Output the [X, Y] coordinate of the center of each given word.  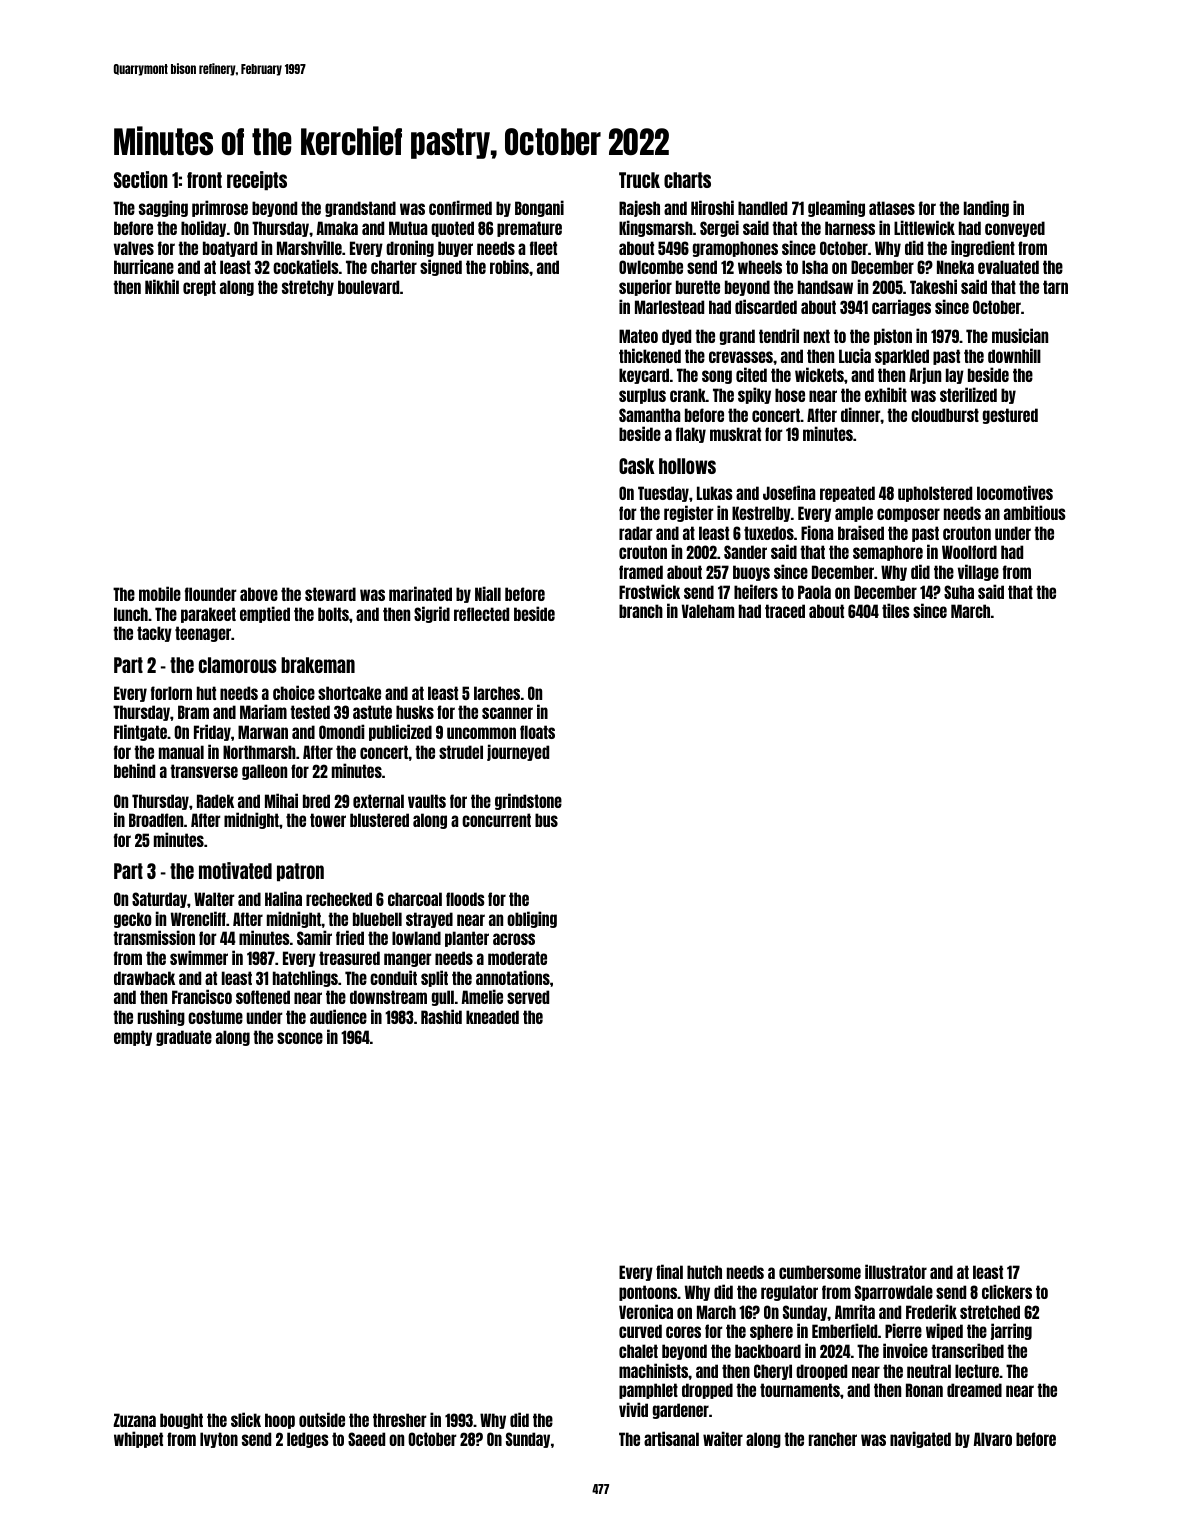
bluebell [377, 919]
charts [687, 180]
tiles [896, 610]
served [528, 997]
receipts [257, 180]
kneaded [492, 1017]
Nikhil [162, 286]
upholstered [935, 494]
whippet [138, 1439]
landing [986, 208]
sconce [300, 1038]
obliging [532, 919]
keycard [644, 376]
